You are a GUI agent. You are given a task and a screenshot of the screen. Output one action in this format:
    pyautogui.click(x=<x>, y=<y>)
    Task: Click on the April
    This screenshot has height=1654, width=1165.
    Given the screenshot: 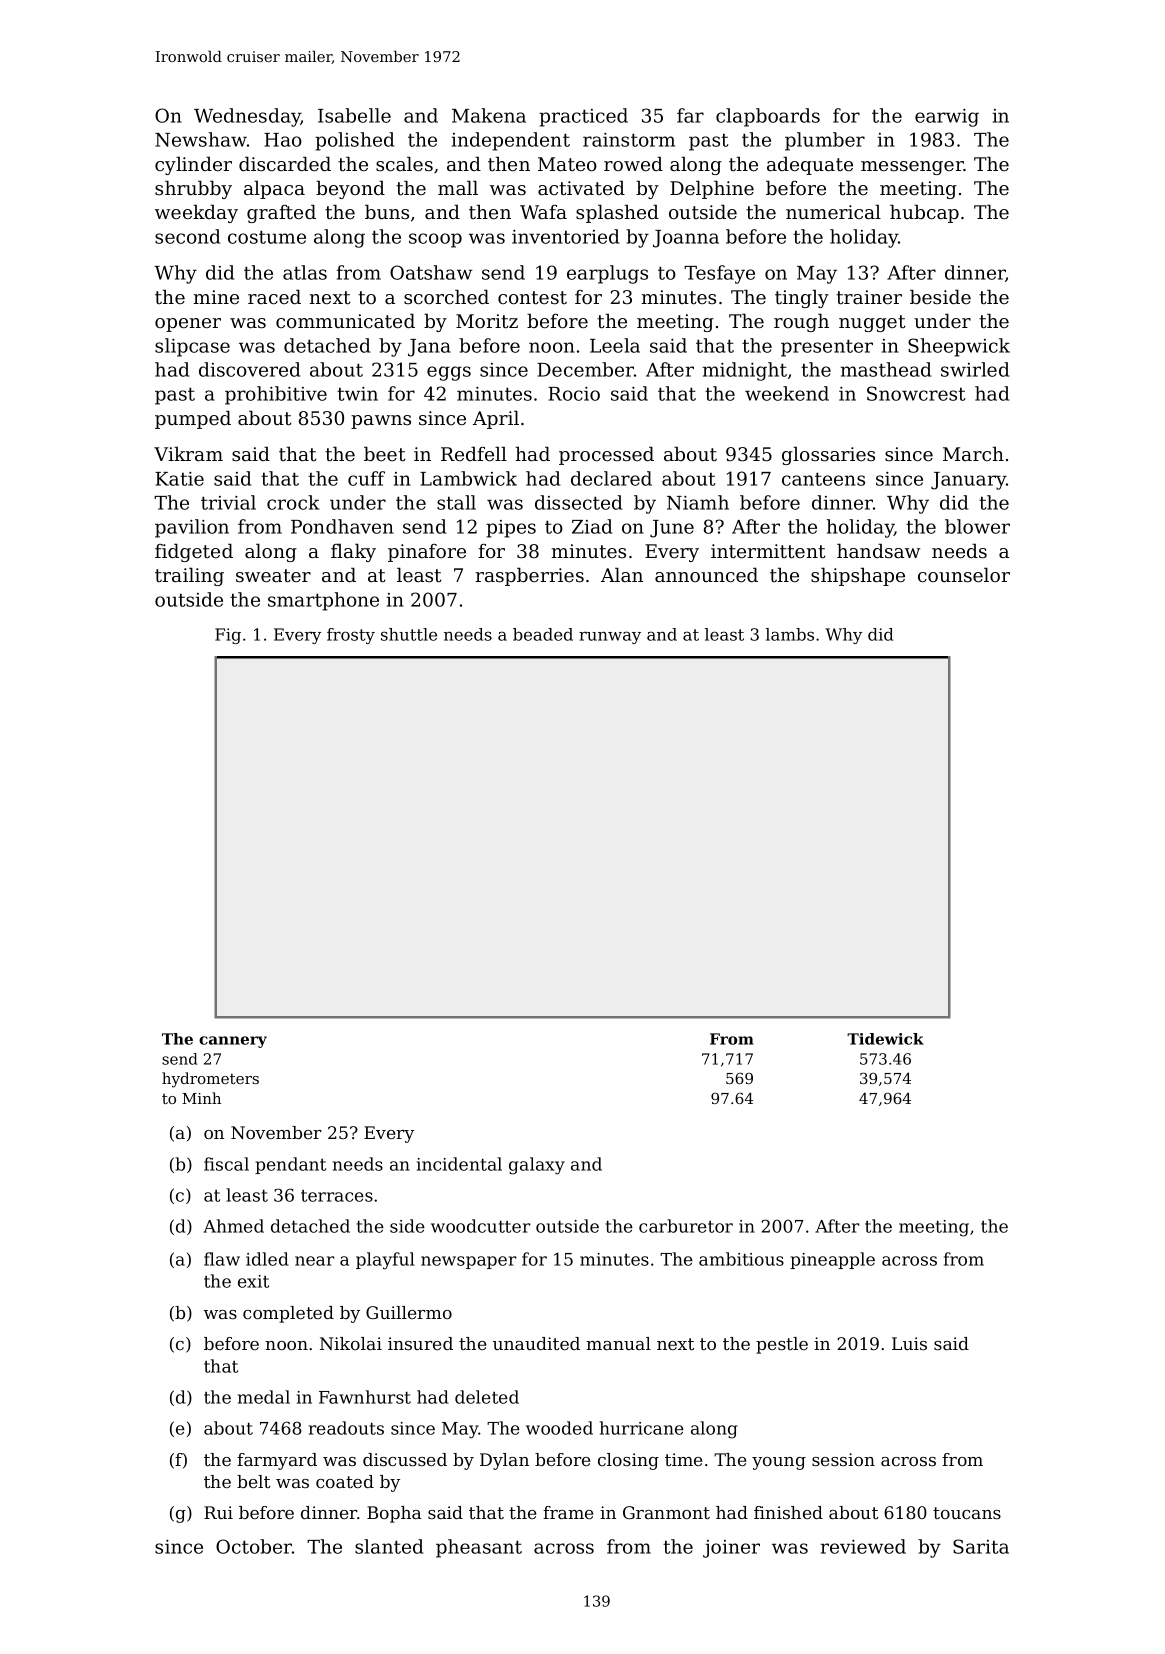 What is the action you would take?
    pyautogui.click(x=496, y=419)
